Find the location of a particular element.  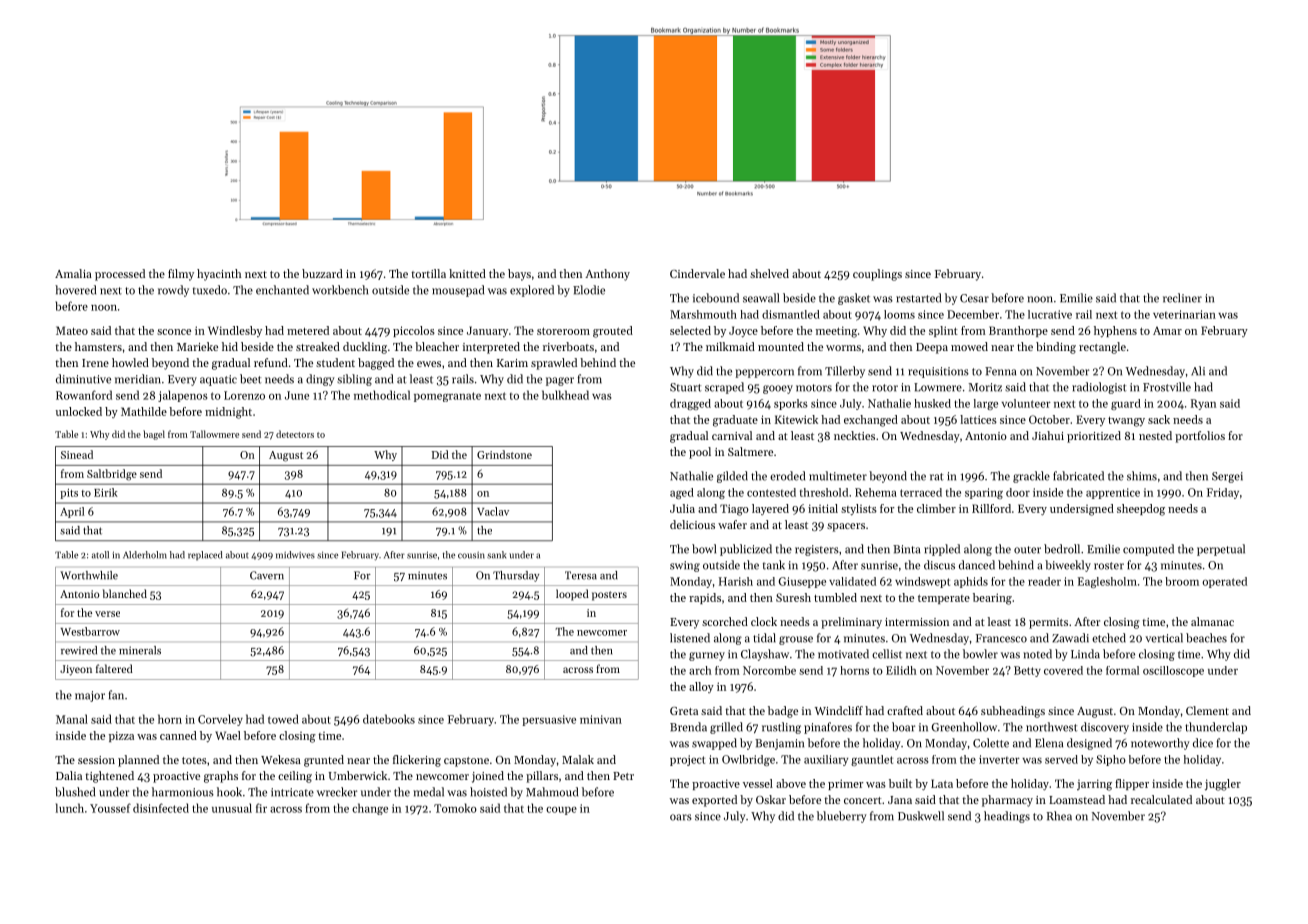

Worthwhile is located at coordinates (89, 575).
